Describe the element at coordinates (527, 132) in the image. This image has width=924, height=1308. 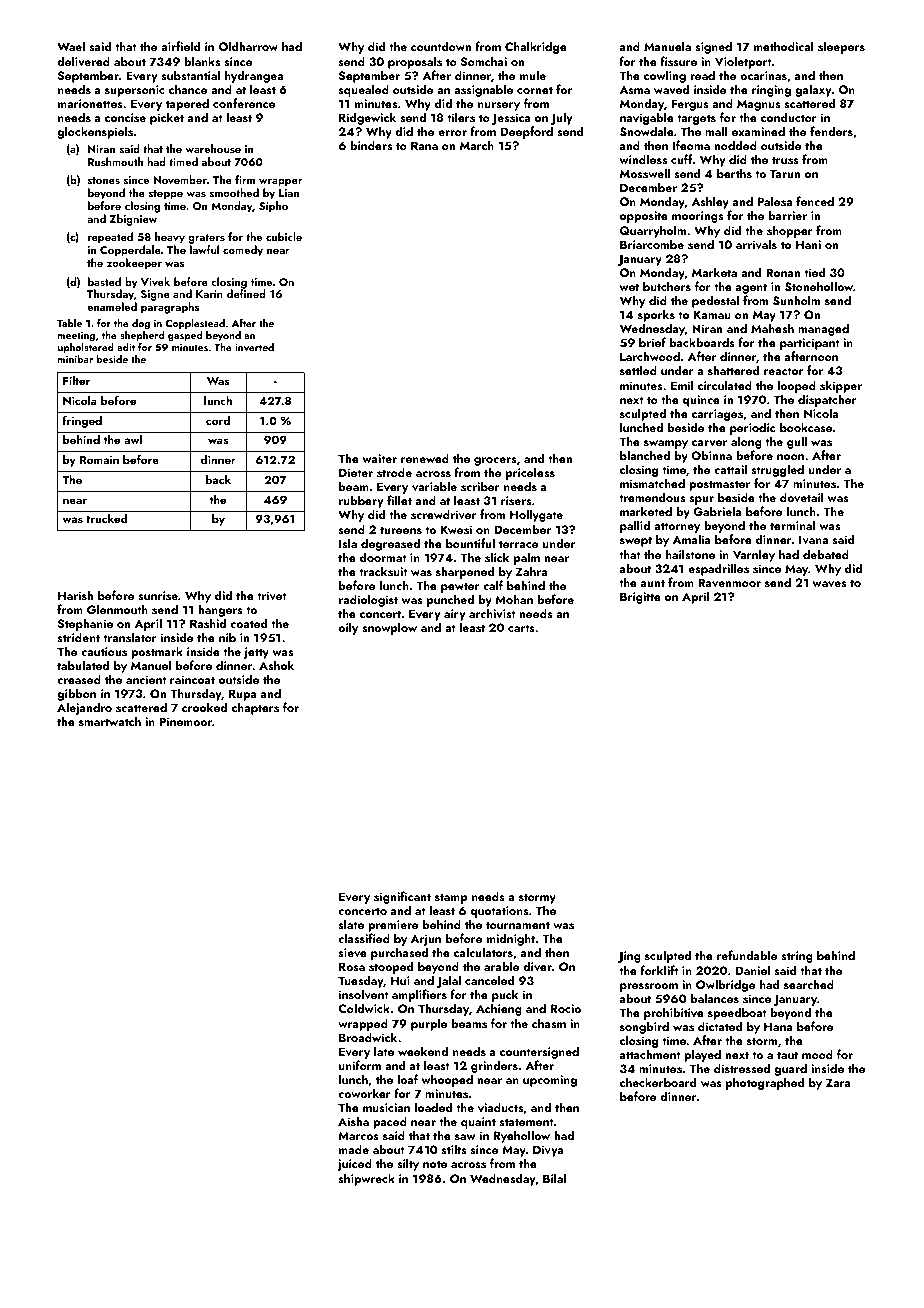
I see `Deepford` at that location.
